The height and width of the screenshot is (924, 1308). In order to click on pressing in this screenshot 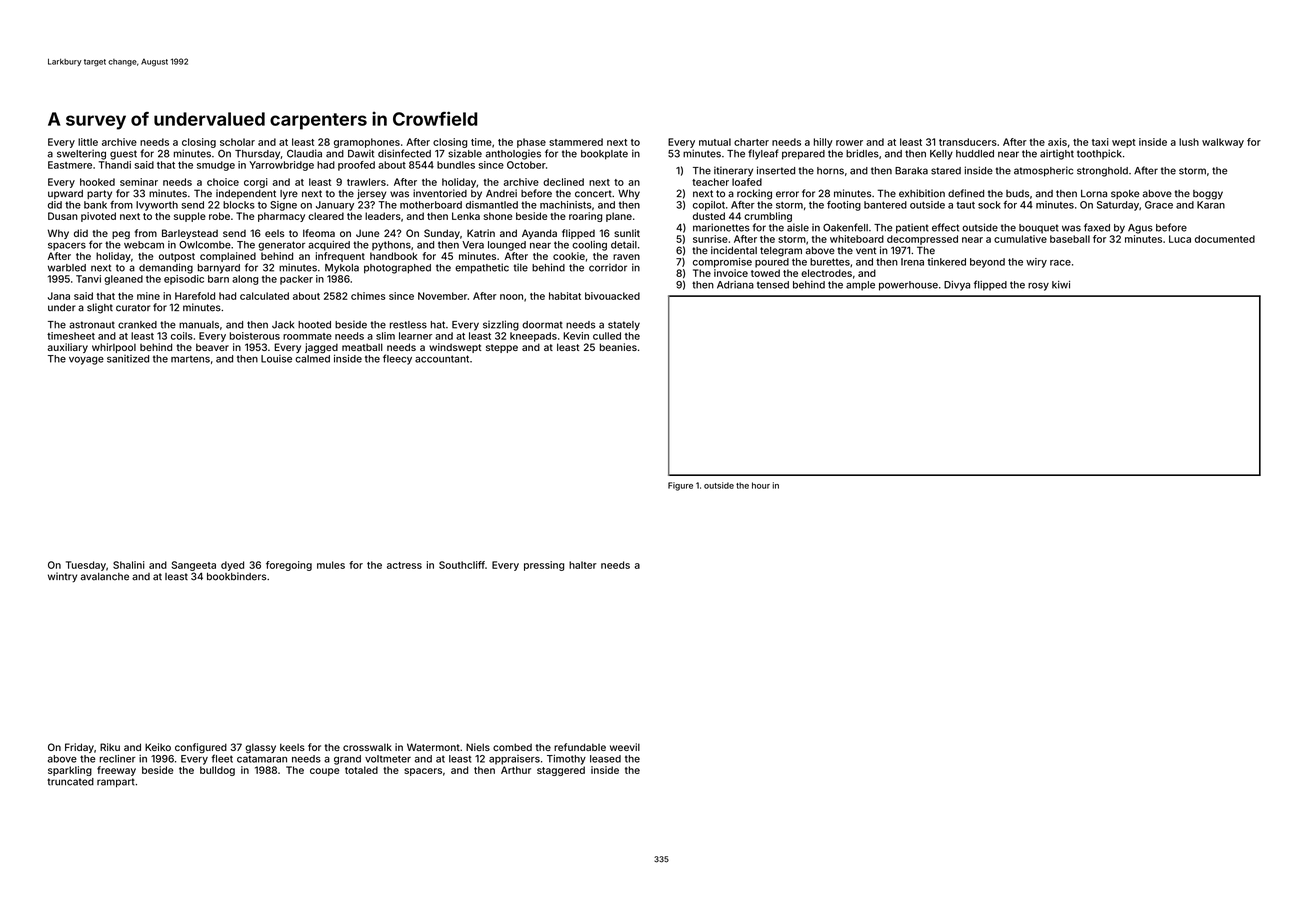, I will do `click(544, 566)`.
